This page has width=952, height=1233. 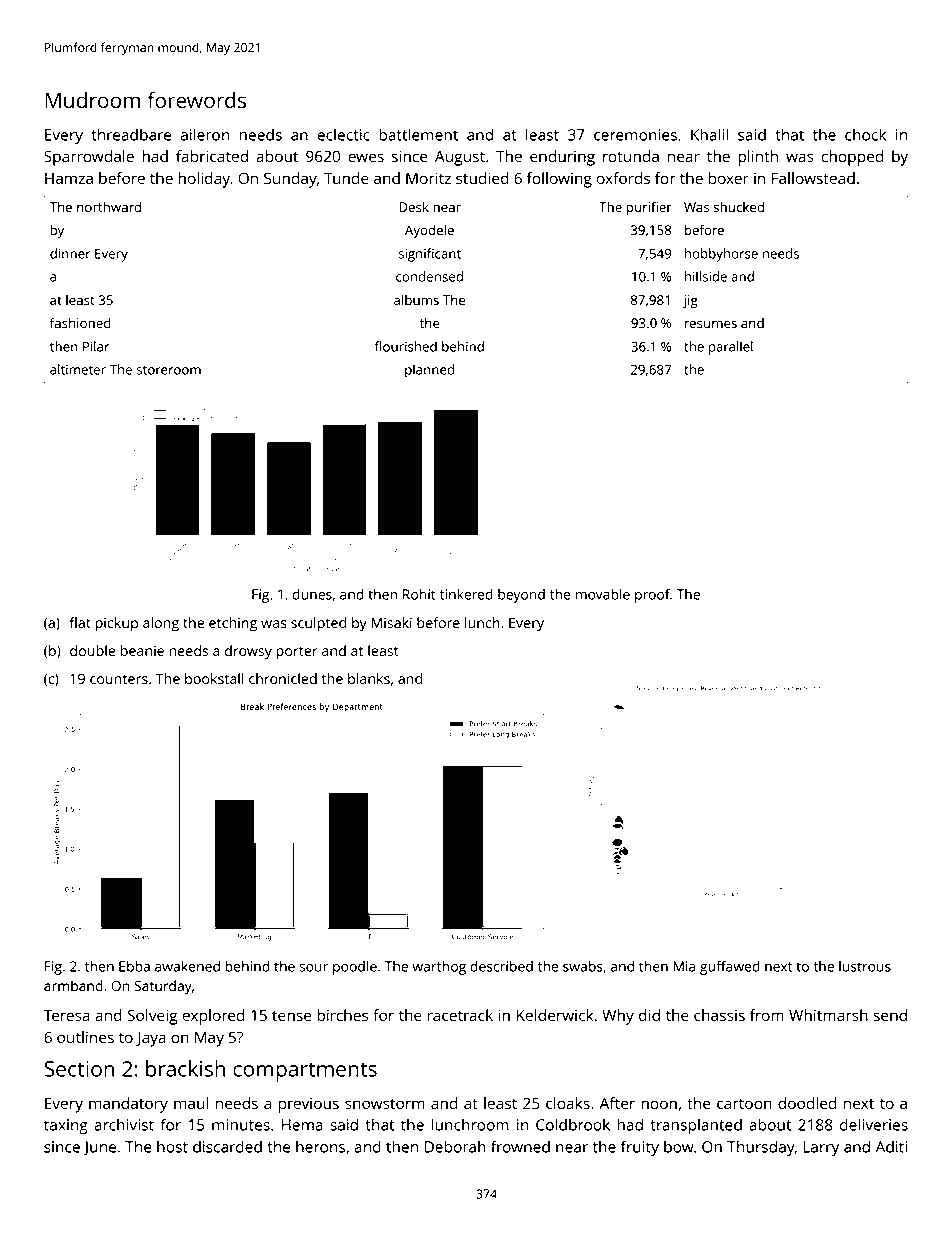 What do you see at coordinates (369, 678) in the page?
I see `blanks` at bounding box center [369, 678].
